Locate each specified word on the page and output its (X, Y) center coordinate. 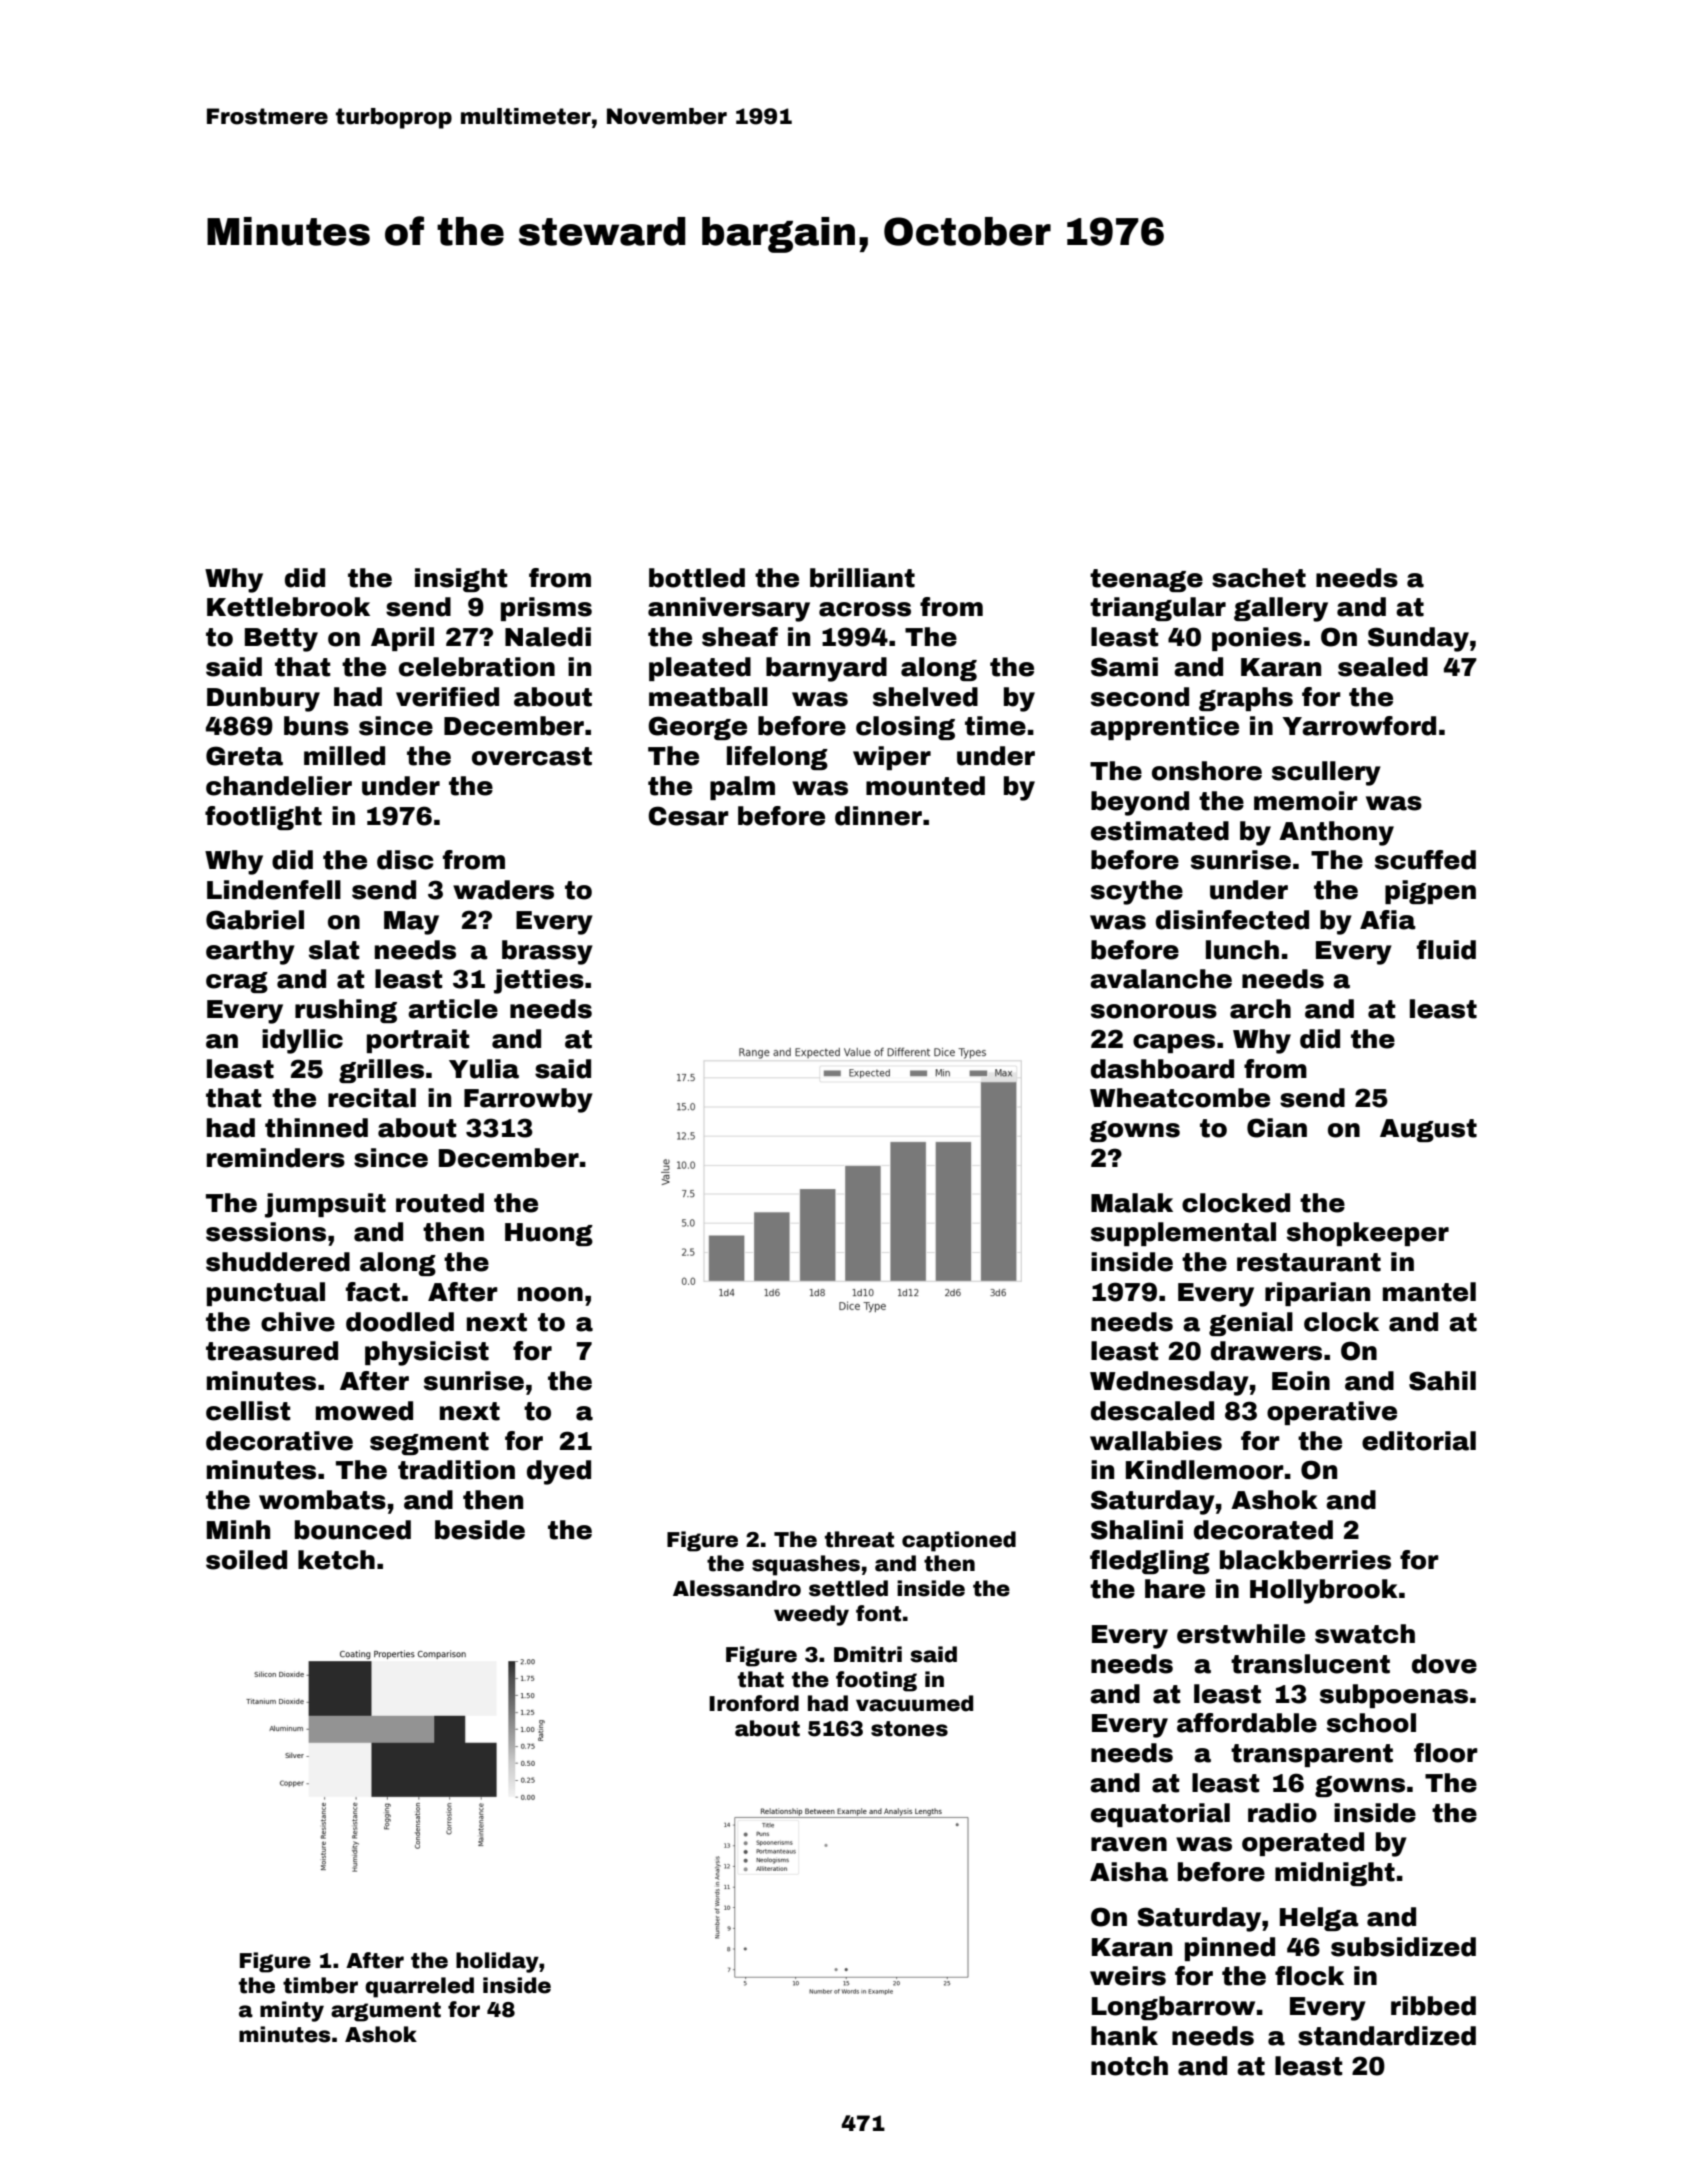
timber (320, 1985)
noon (550, 1294)
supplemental (1183, 1234)
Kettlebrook (288, 607)
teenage (1146, 580)
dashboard (1162, 1069)
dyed (559, 1472)
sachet (1259, 578)
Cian (1277, 1128)
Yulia (484, 1069)
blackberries (1305, 1560)
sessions (266, 1232)
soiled (246, 1560)
